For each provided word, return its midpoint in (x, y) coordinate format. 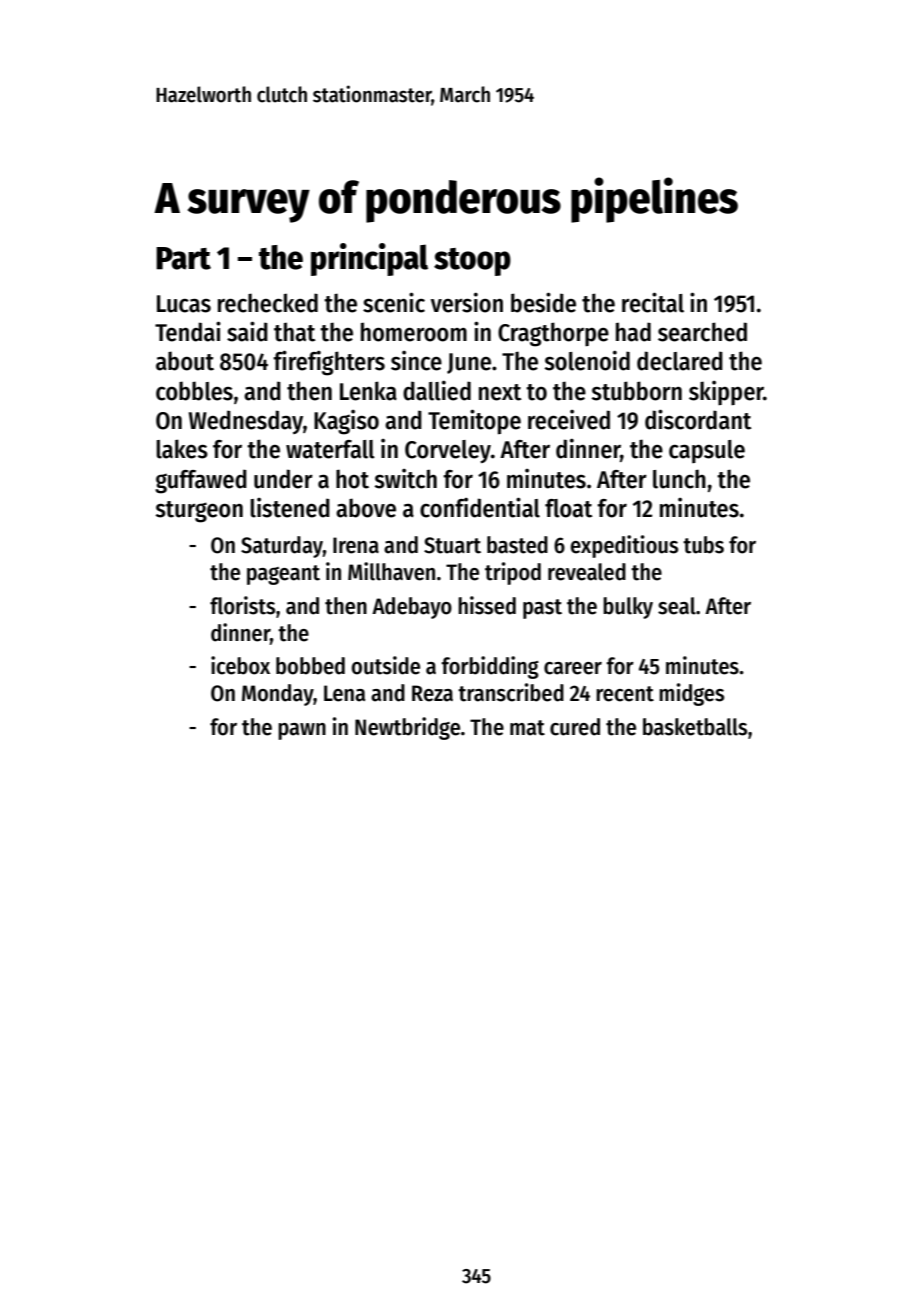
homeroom (414, 332)
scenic (394, 302)
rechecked (268, 303)
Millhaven (391, 571)
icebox (240, 665)
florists (242, 605)
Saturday (282, 547)
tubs (703, 545)
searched (702, 332)
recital (653, 302)
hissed (487, 605)
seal (677, 606)
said (247, 331)
